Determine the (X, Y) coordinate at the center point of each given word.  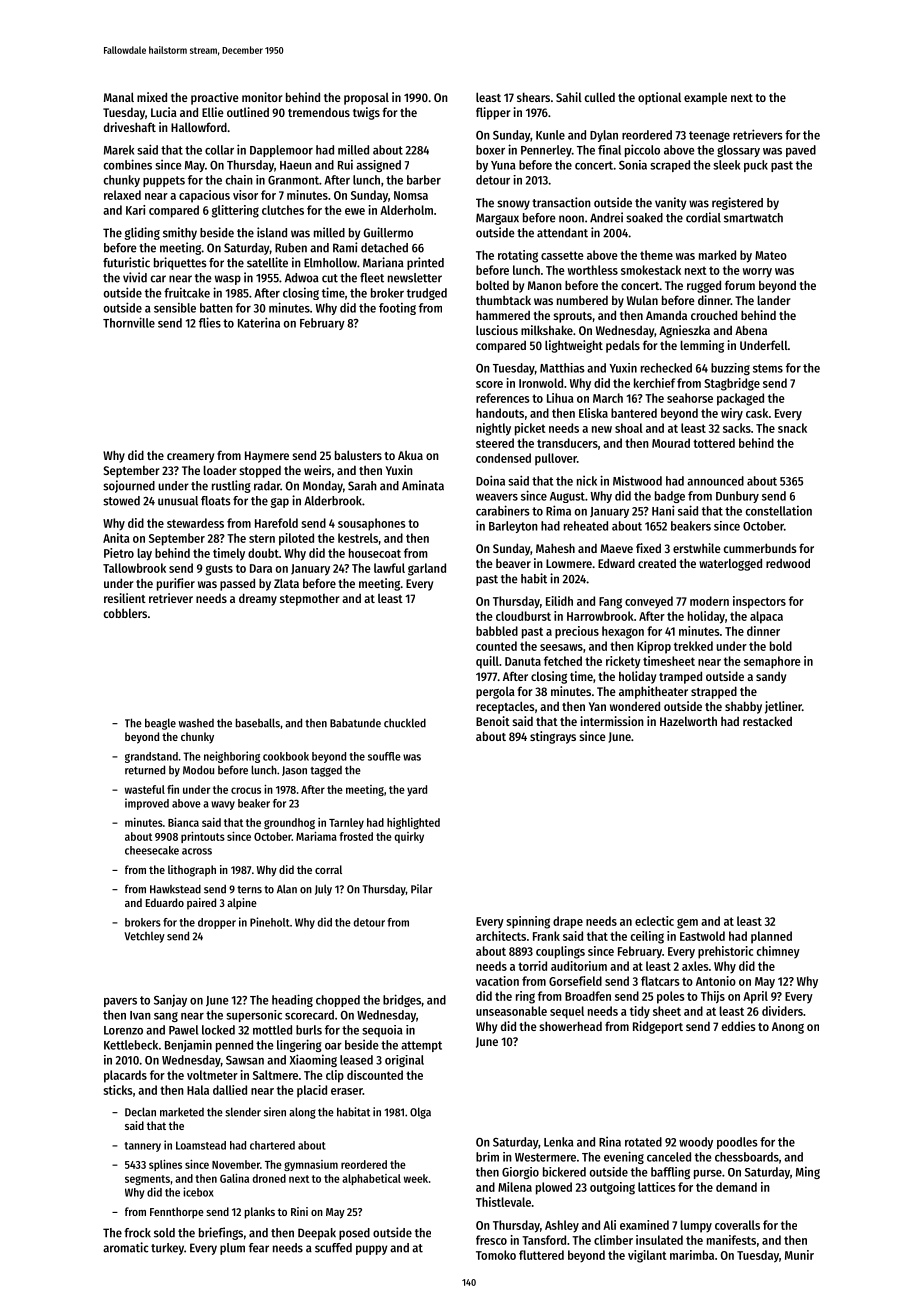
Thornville (129, 322)
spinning (528, 922)
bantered (634, 413)
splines (165, 1165)
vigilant (647, 1256)
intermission (612, 721)
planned (771, 937)
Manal (119, 97)
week (416, 1178)
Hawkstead (175, 889)
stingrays (553, 737)
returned (145, 770)
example (705, 98)
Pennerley (546, 151)
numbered (582, 300)
